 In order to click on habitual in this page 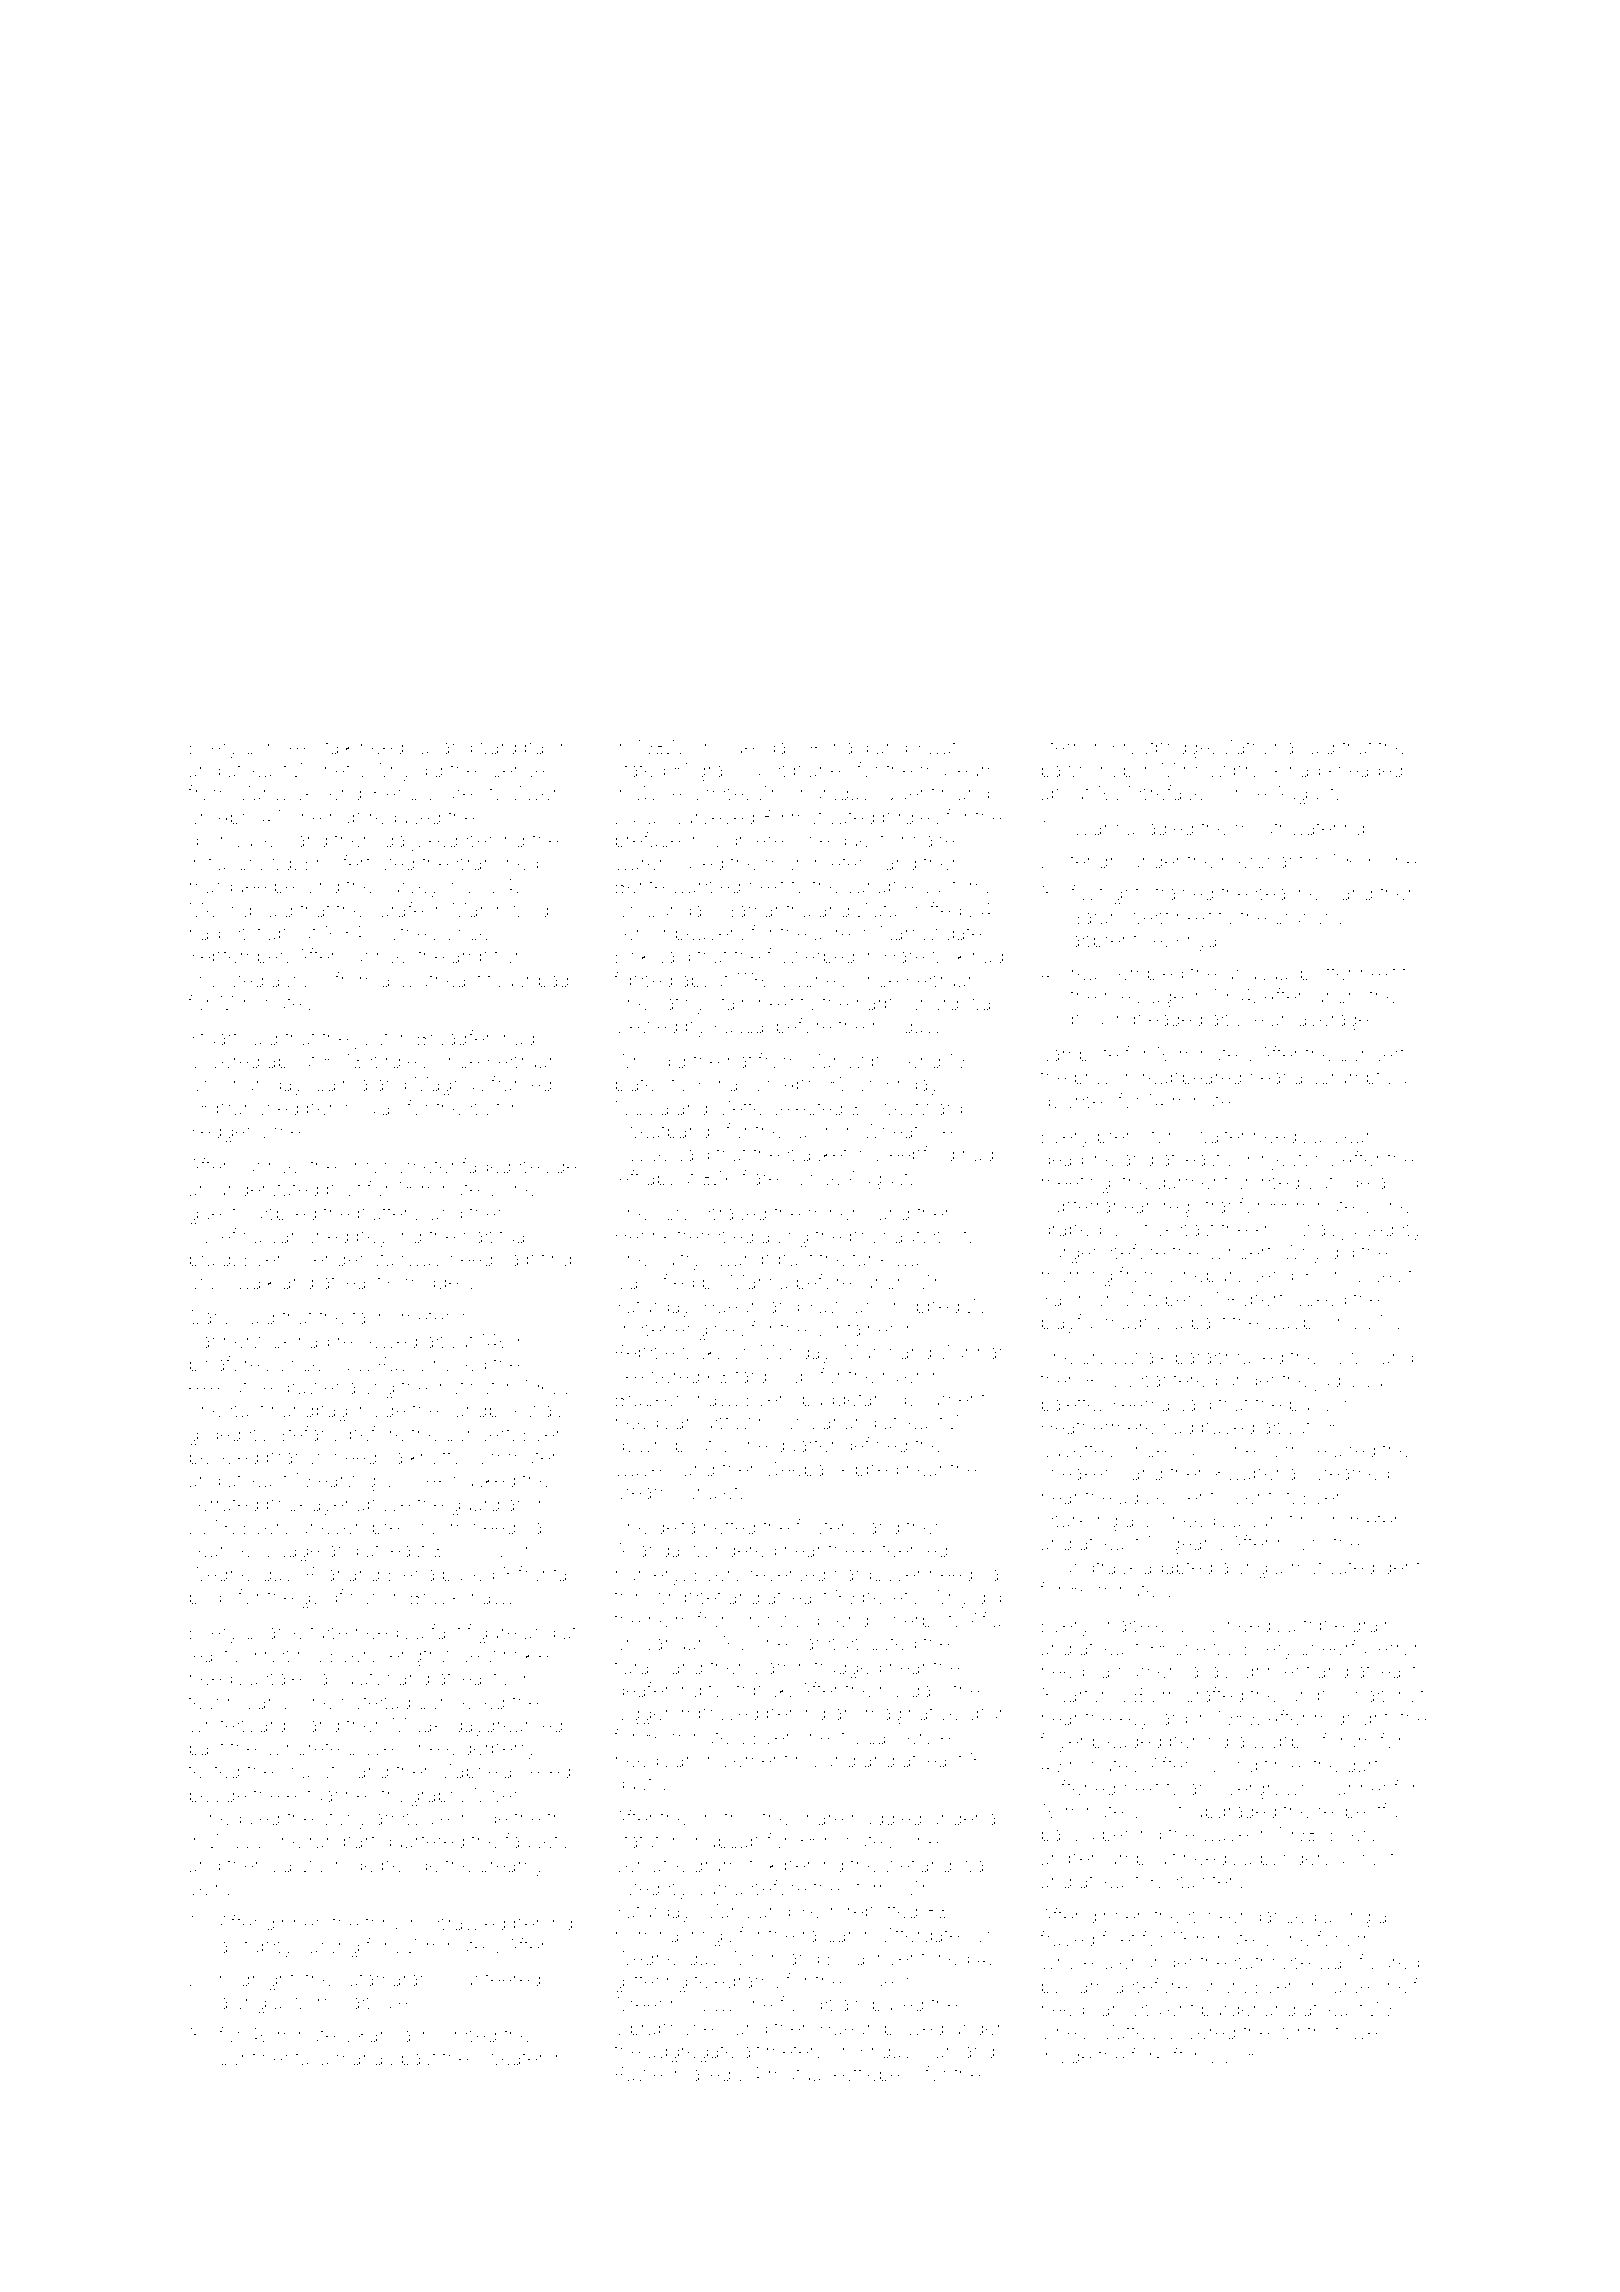, I will do `click(496, 1236)`.
